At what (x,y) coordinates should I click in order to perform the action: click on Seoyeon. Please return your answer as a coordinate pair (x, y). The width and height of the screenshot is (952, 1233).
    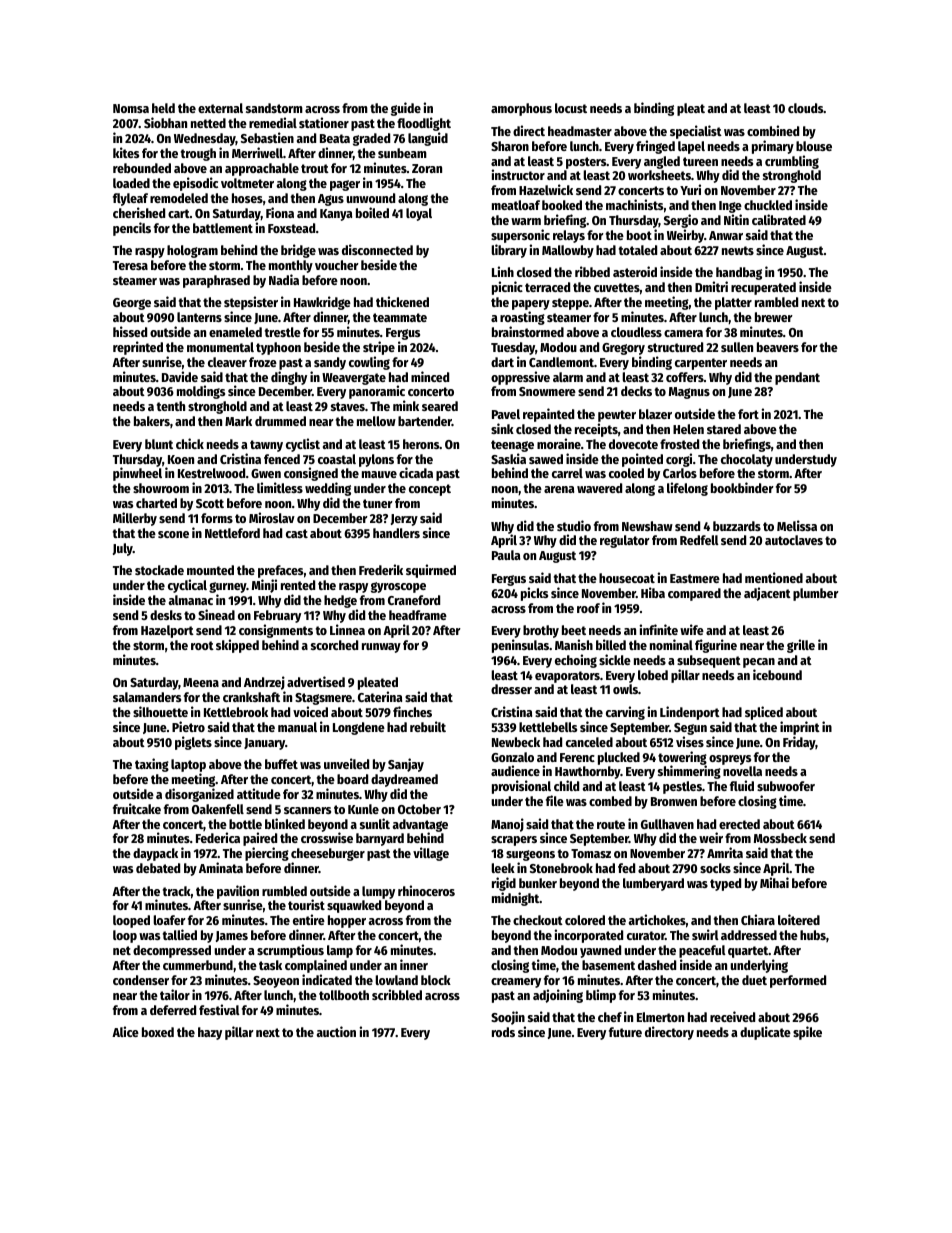
    Looking at the image, I should click on (276, 982).
